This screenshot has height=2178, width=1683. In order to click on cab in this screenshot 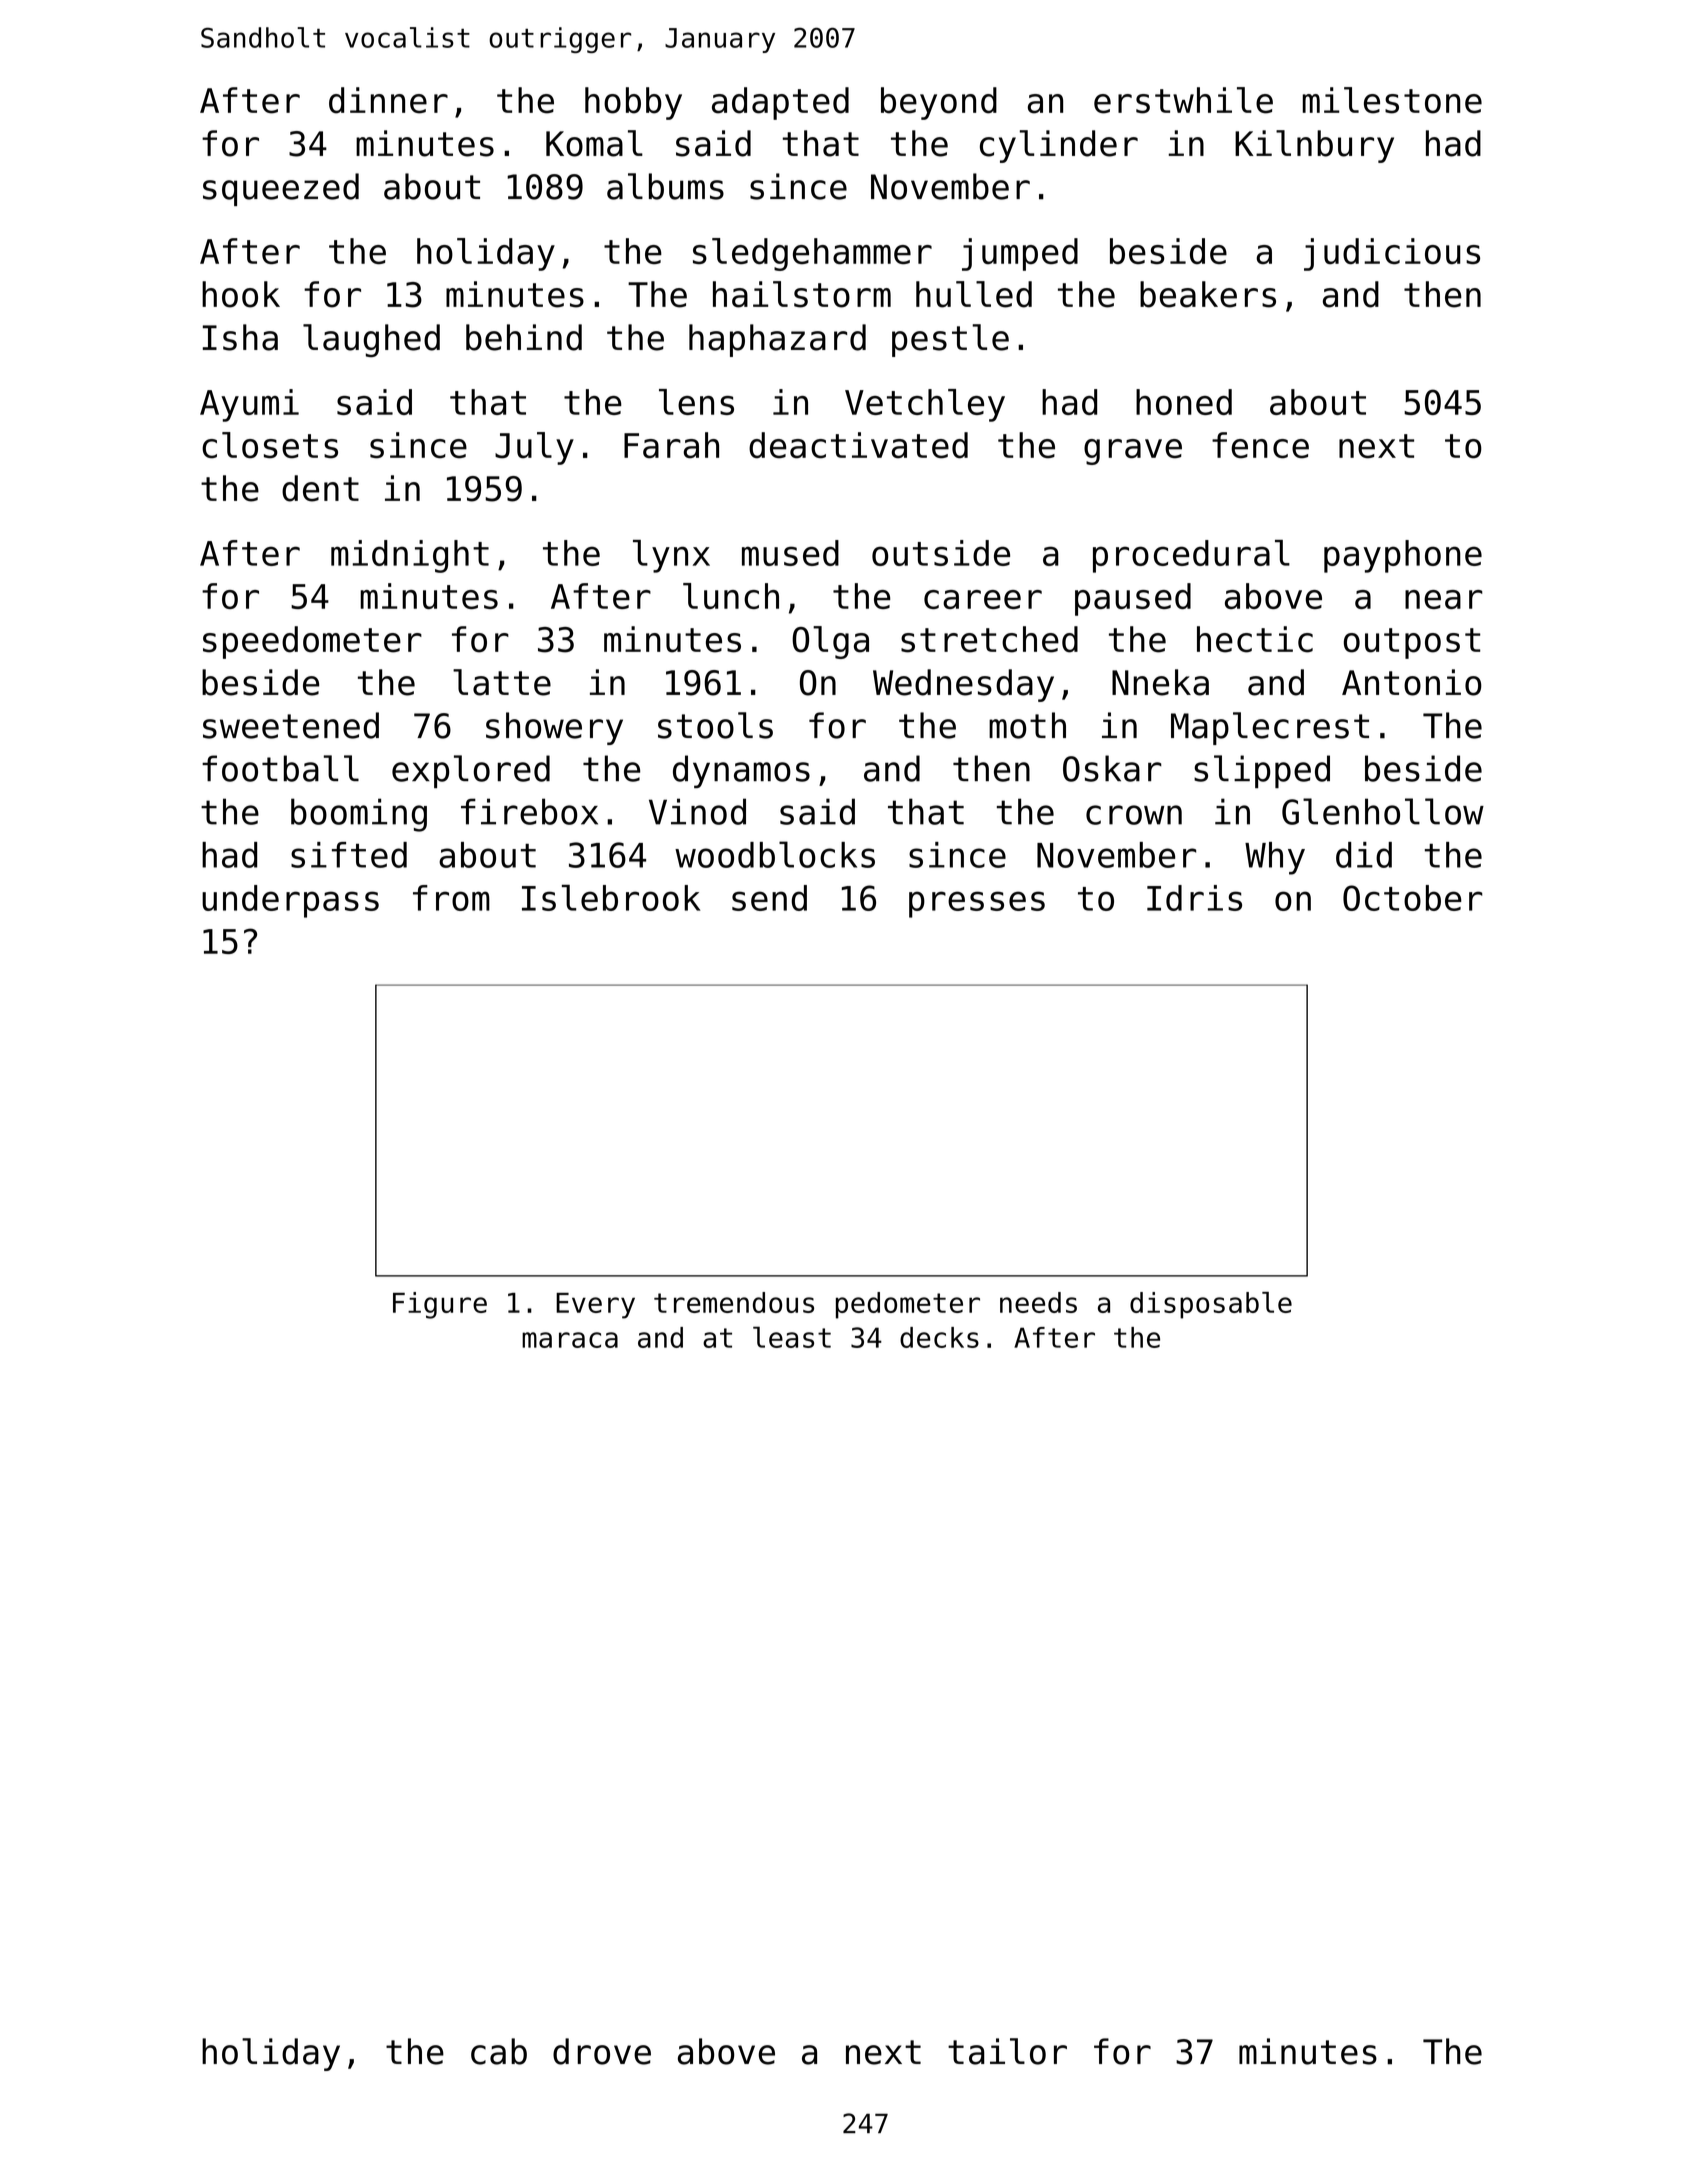, I will do `click(499, 2051)`.
